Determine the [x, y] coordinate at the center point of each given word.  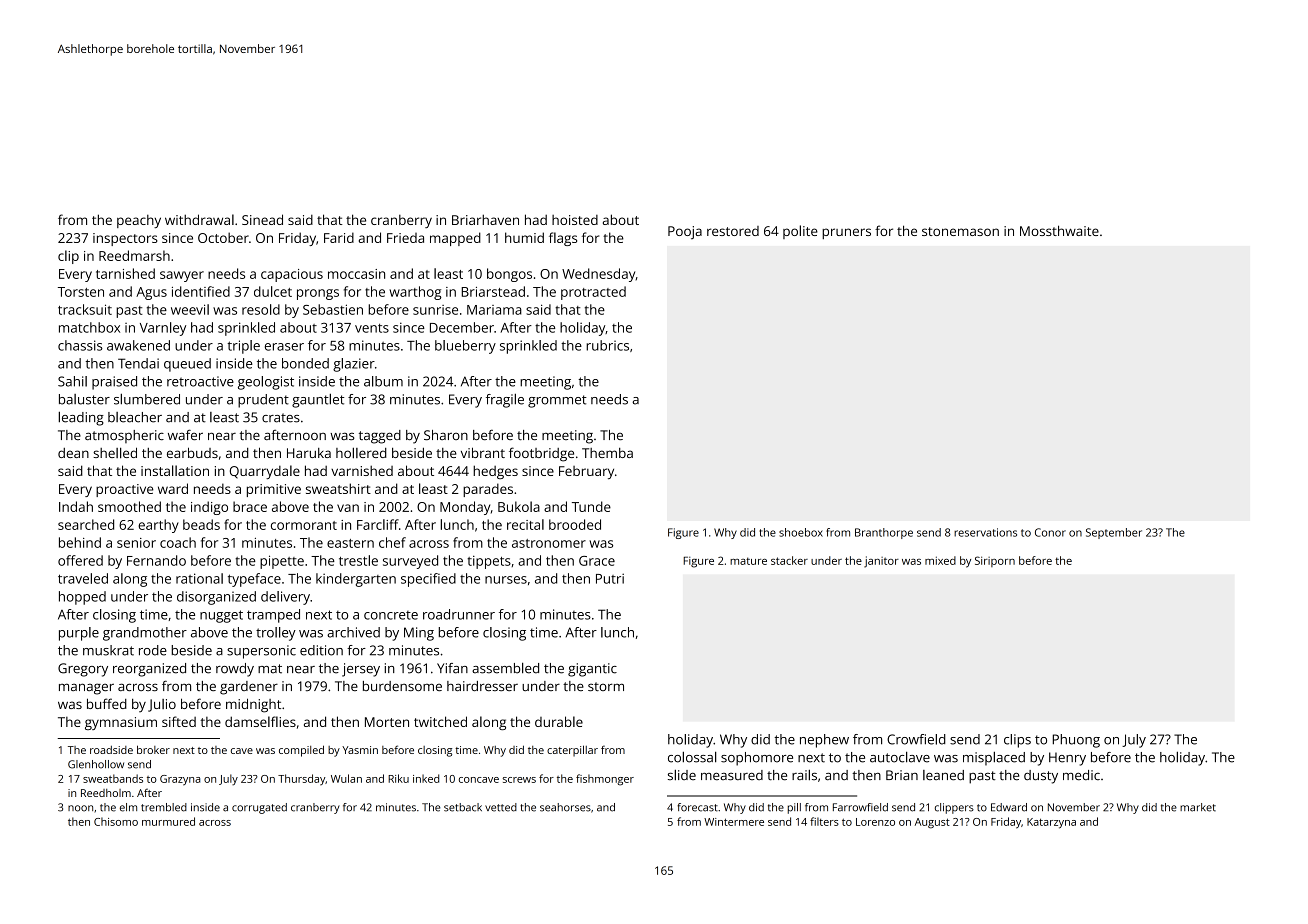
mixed [940, 560]
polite [800, 232]
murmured [168, 821]
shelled [115, 453]
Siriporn [995, 561]
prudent [263, 401]
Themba [607, 453]
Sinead [262, 219]
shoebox [801, 532]
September [1114, 533]
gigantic [592, 670]
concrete [391, 615]
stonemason [960, 231]
